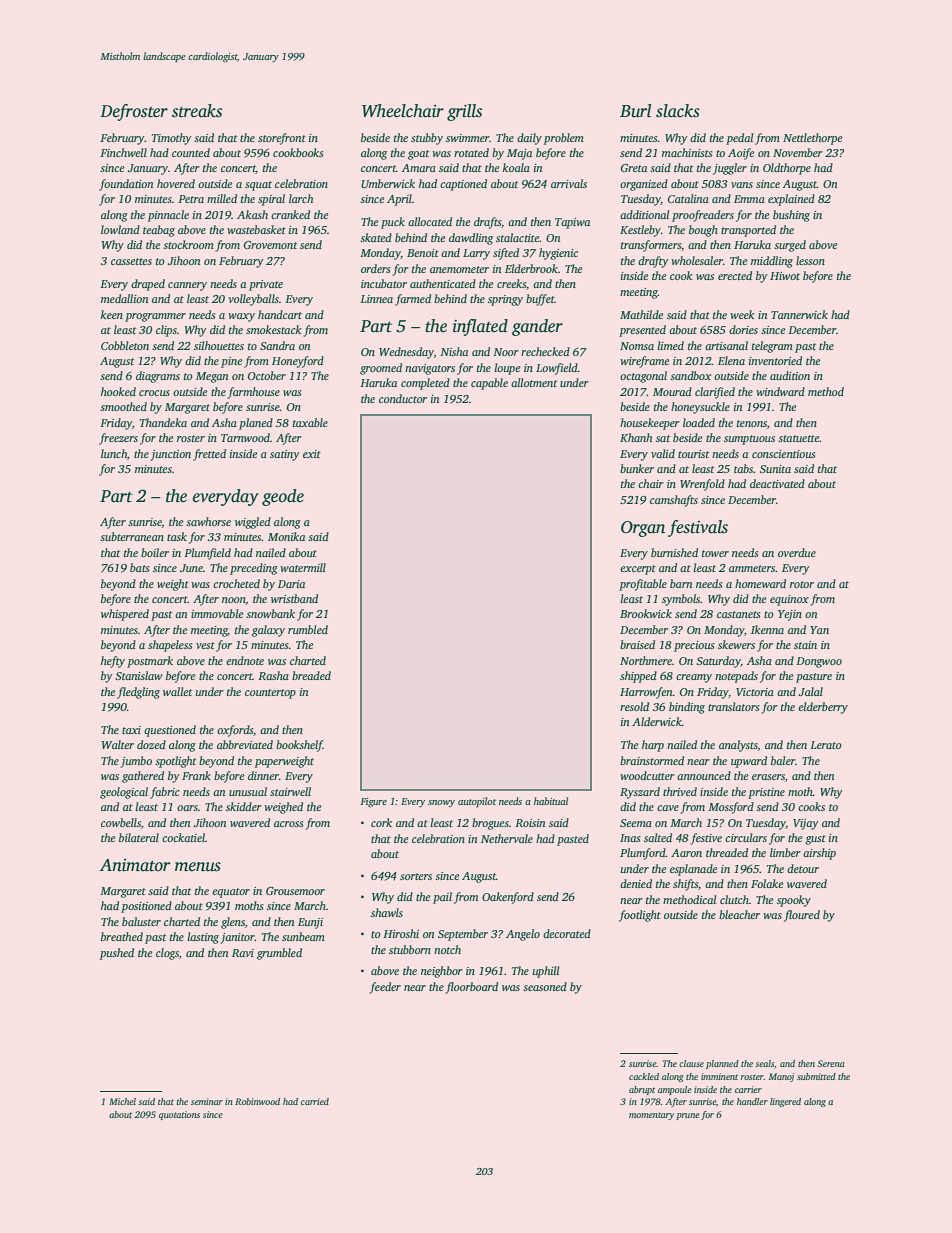 The width and height of the screenshot is (952, 1233). What do you see at coordinates (197, 111) in the screenshot?
I see `streaks` at bounding box center [197, 111].
